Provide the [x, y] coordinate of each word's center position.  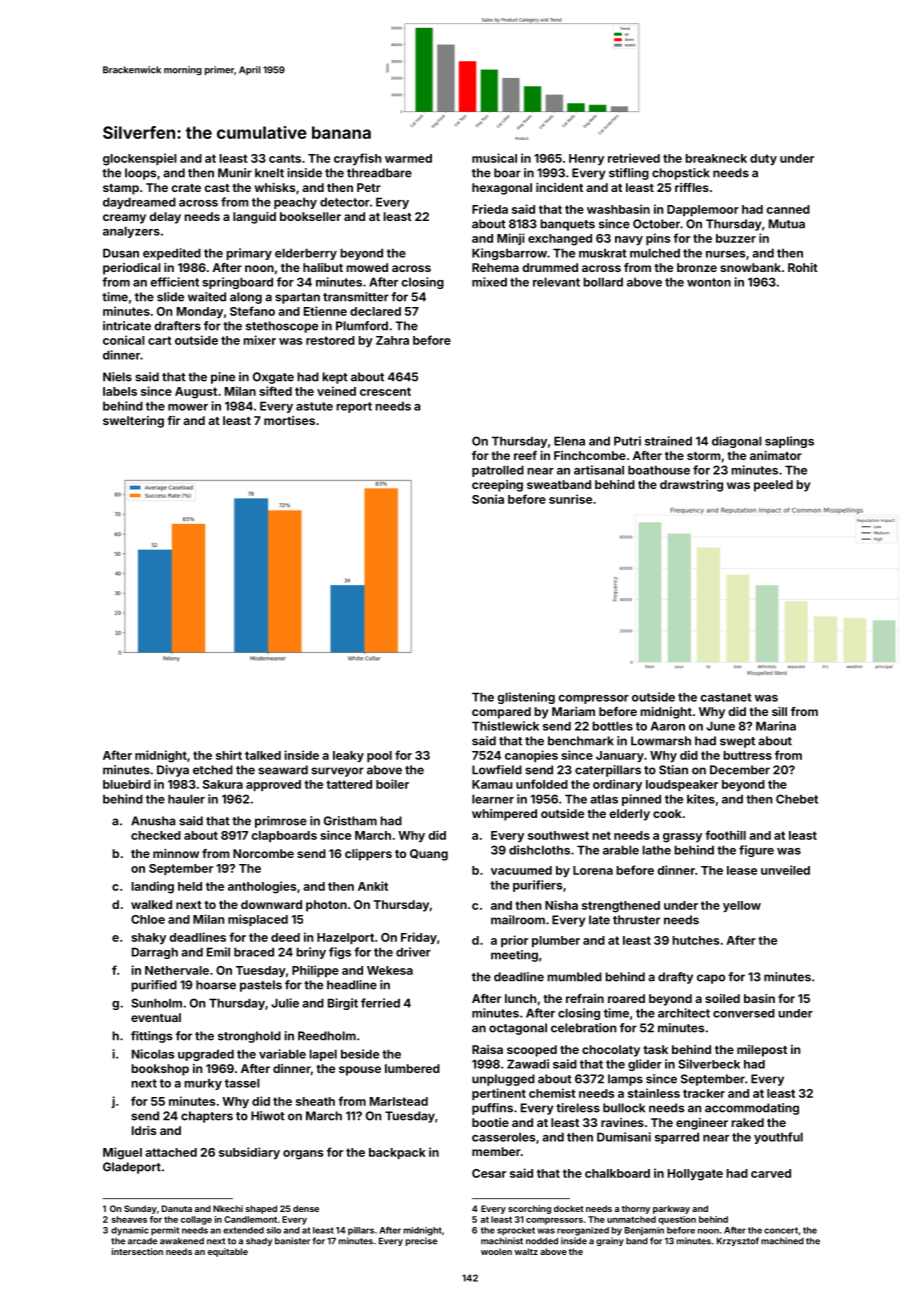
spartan [297, 298]
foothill [725, 835]
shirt [229, 755]
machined [782, 1241]
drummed [550, 267]
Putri [627, 441]
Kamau [492, 784]
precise [421, 1241]
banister [292, 1241]
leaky [348, 756]
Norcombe [263, 853]
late [599, 920]
